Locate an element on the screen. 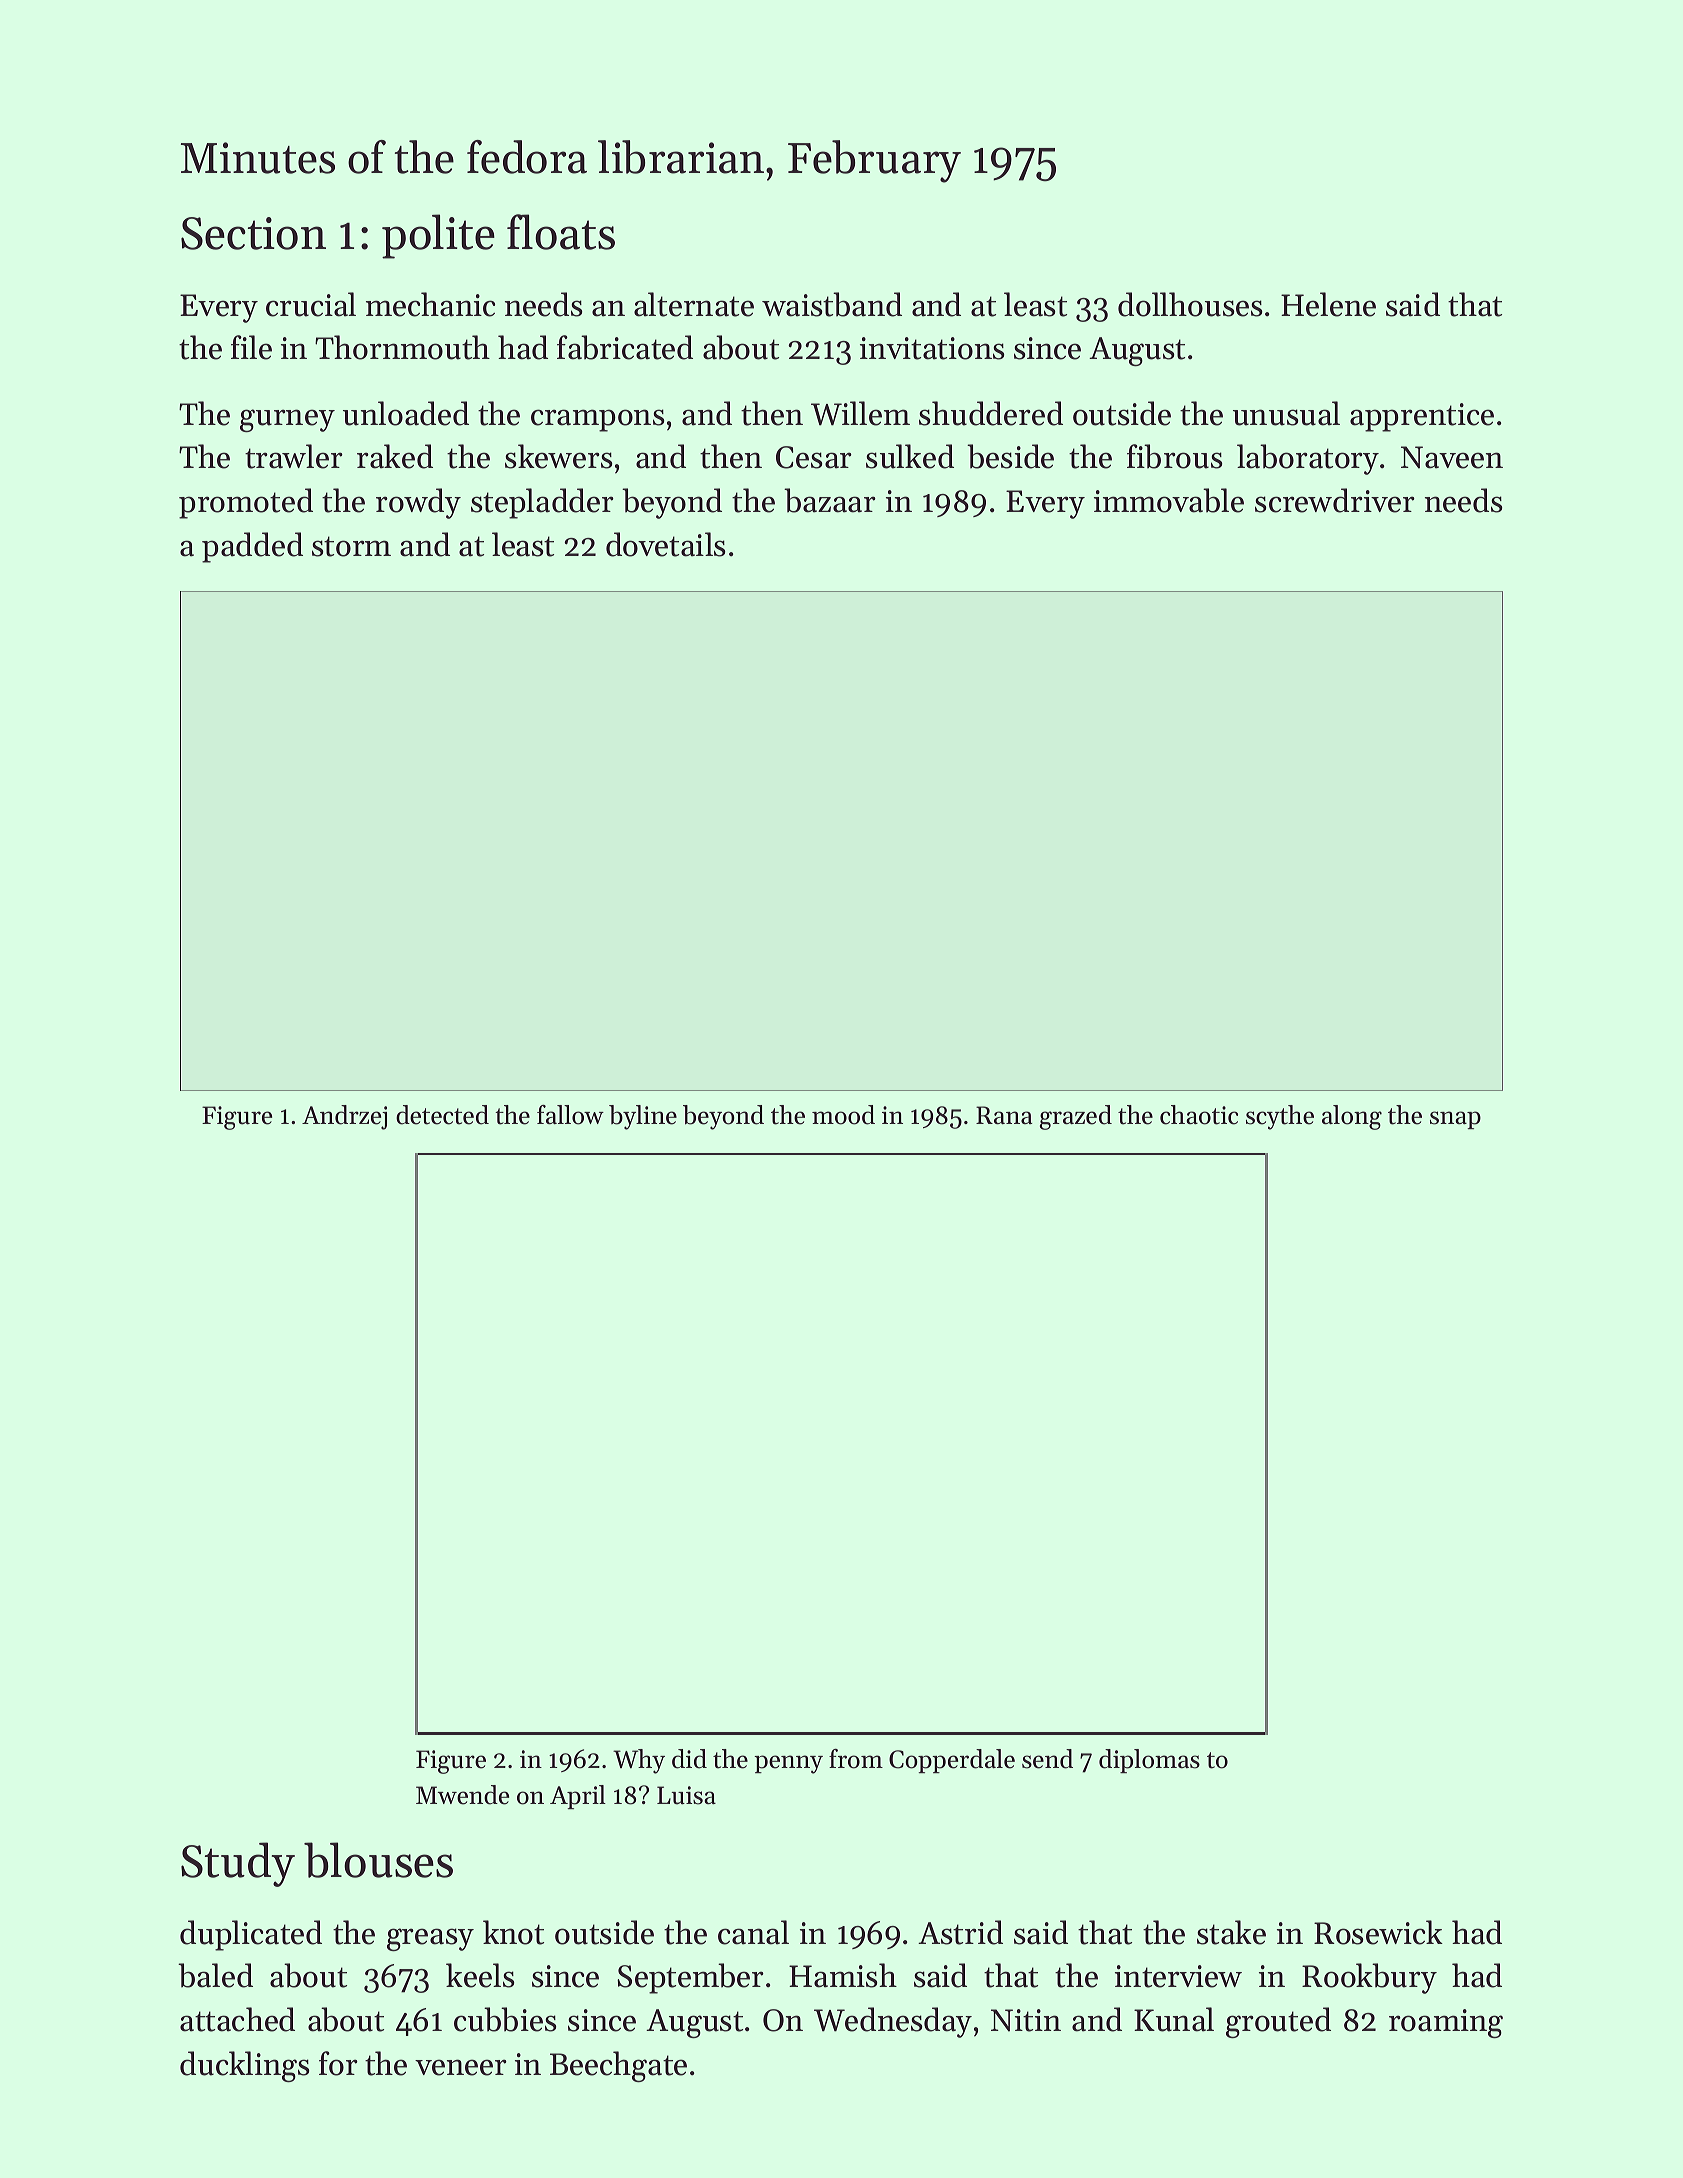 This screenshot has height=2178, width=1683. snap is located at coordinates (1455, 1120).
